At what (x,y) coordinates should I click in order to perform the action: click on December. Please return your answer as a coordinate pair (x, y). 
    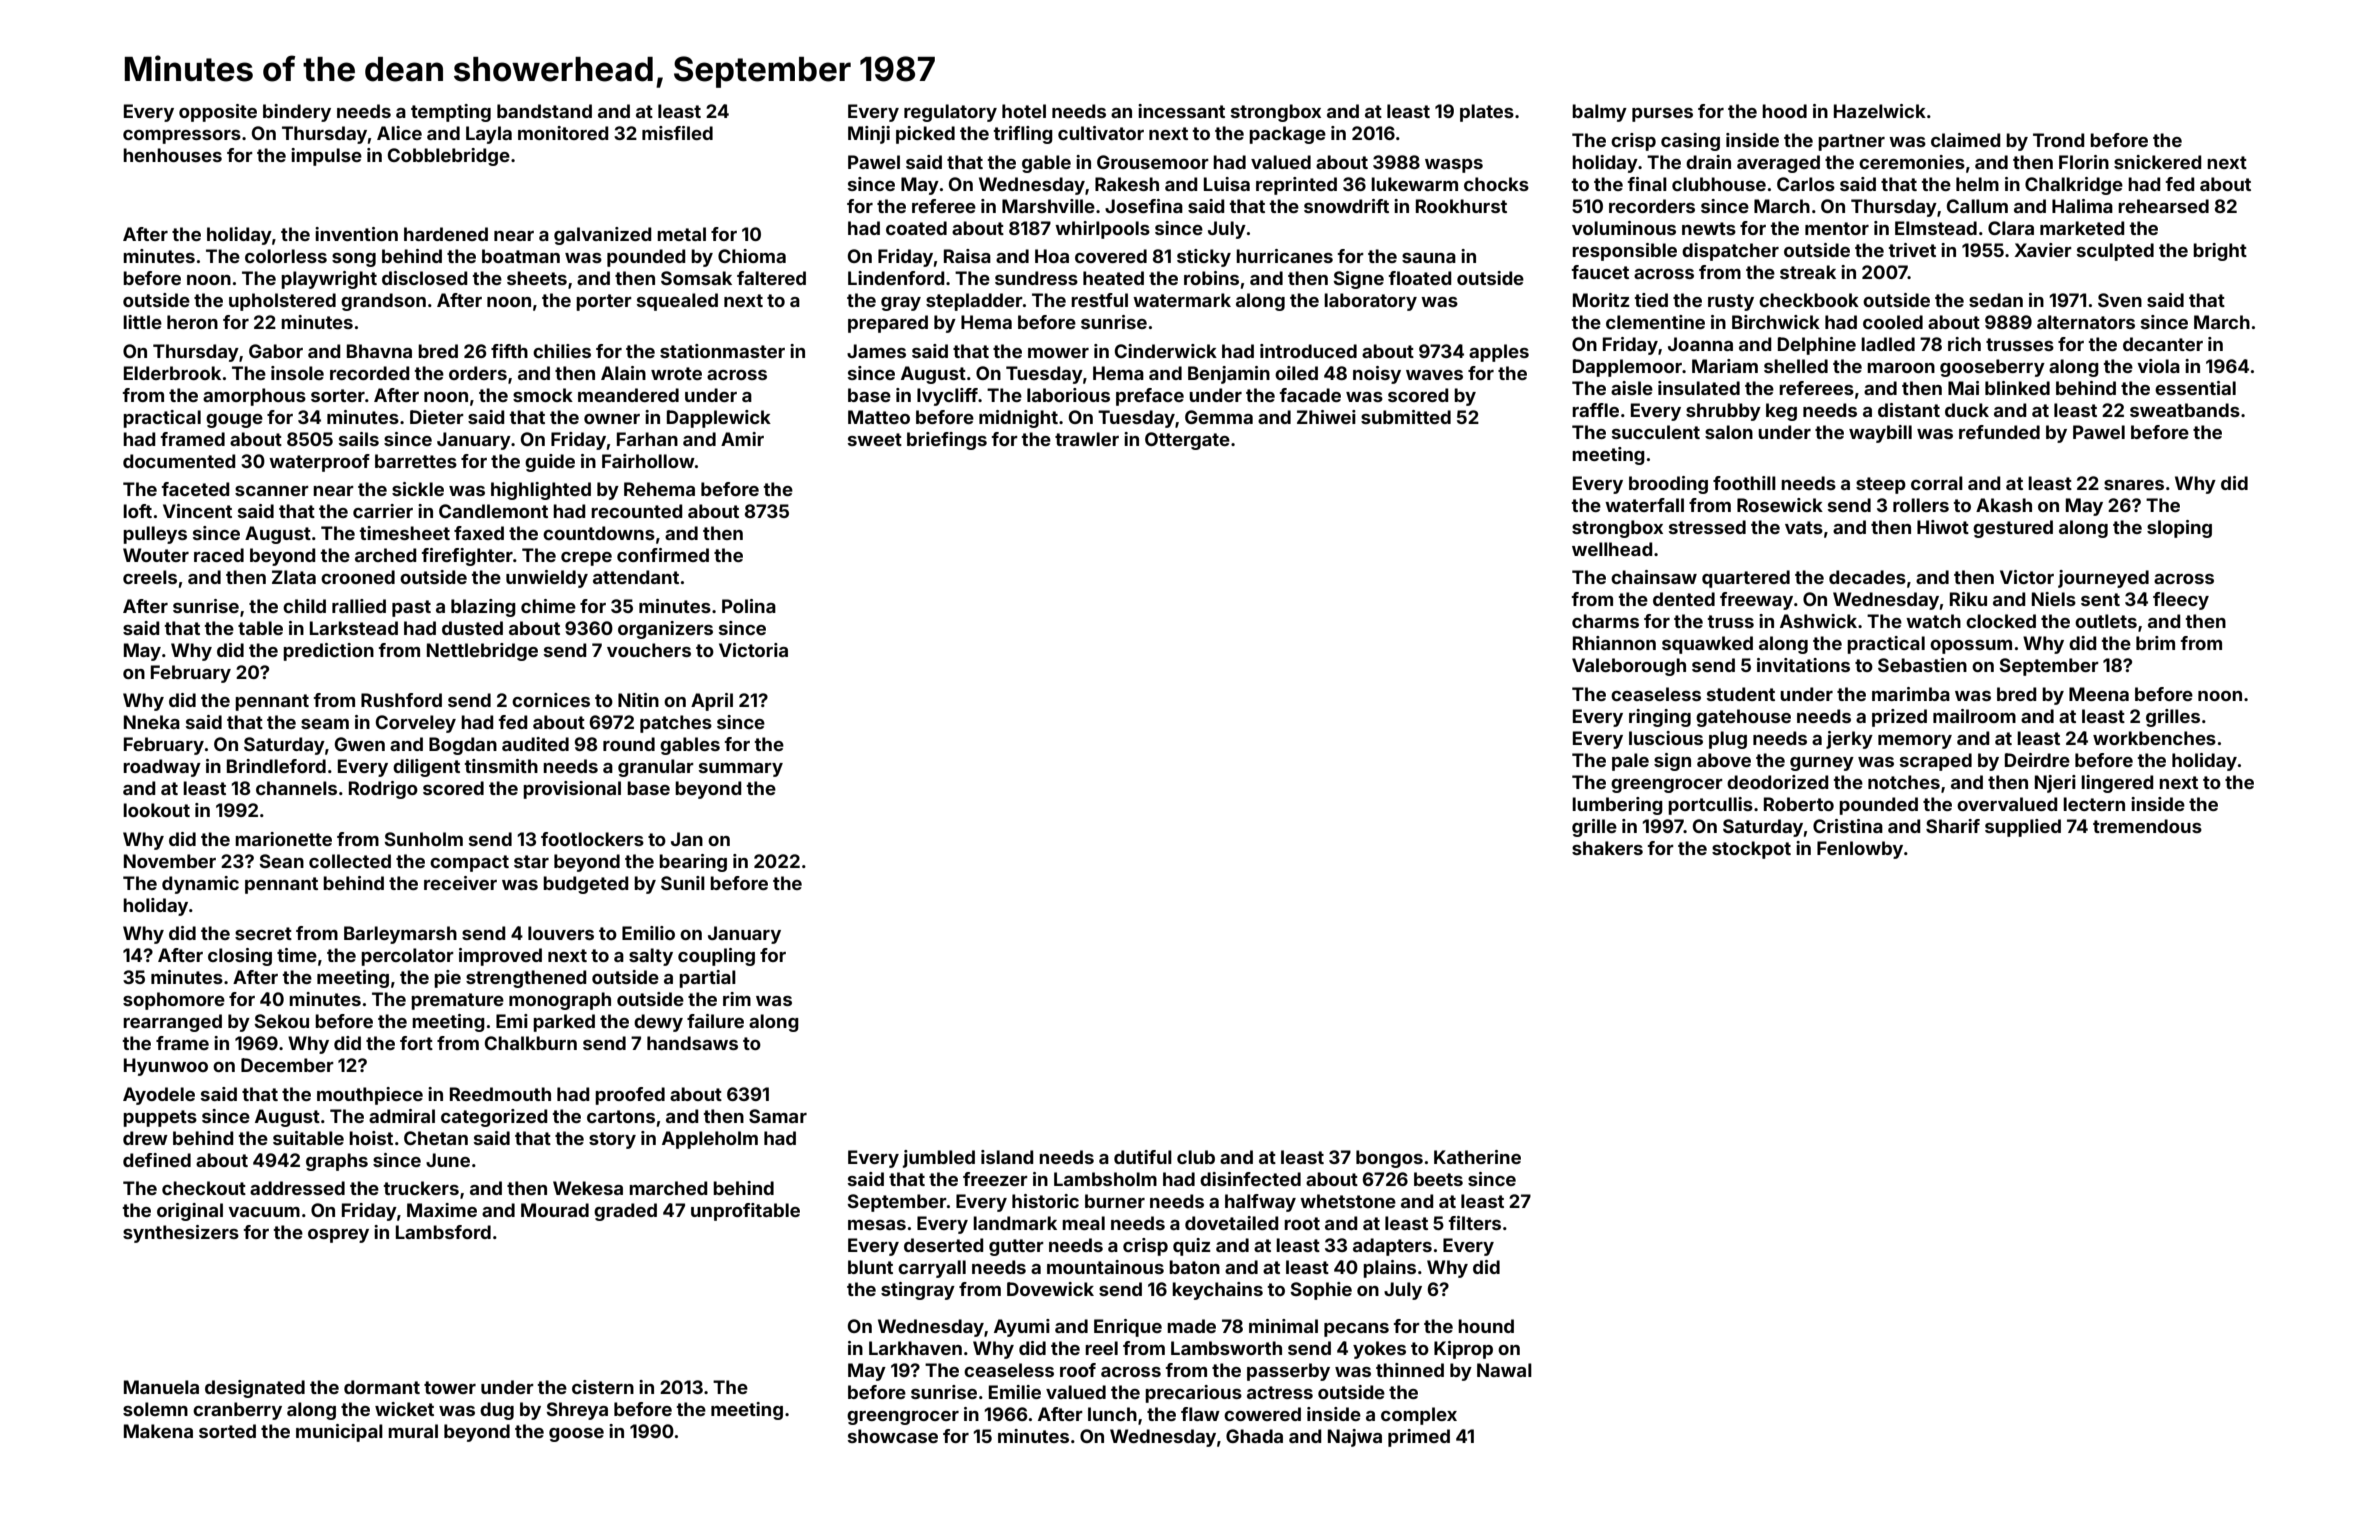
    Looking at the image, I should click on (287, 1065).
